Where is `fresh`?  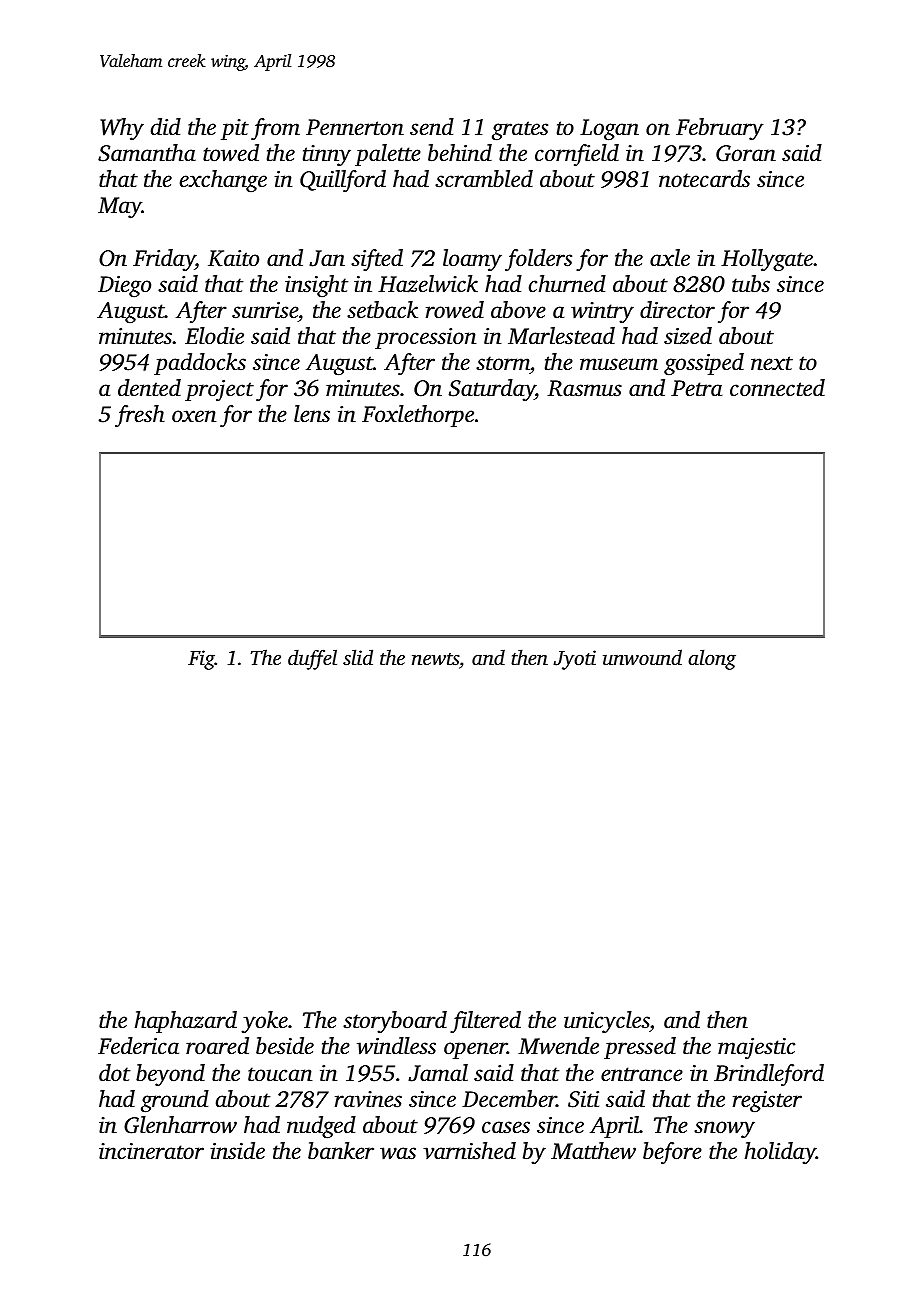 fresh is located at coordinates (140, 416).
